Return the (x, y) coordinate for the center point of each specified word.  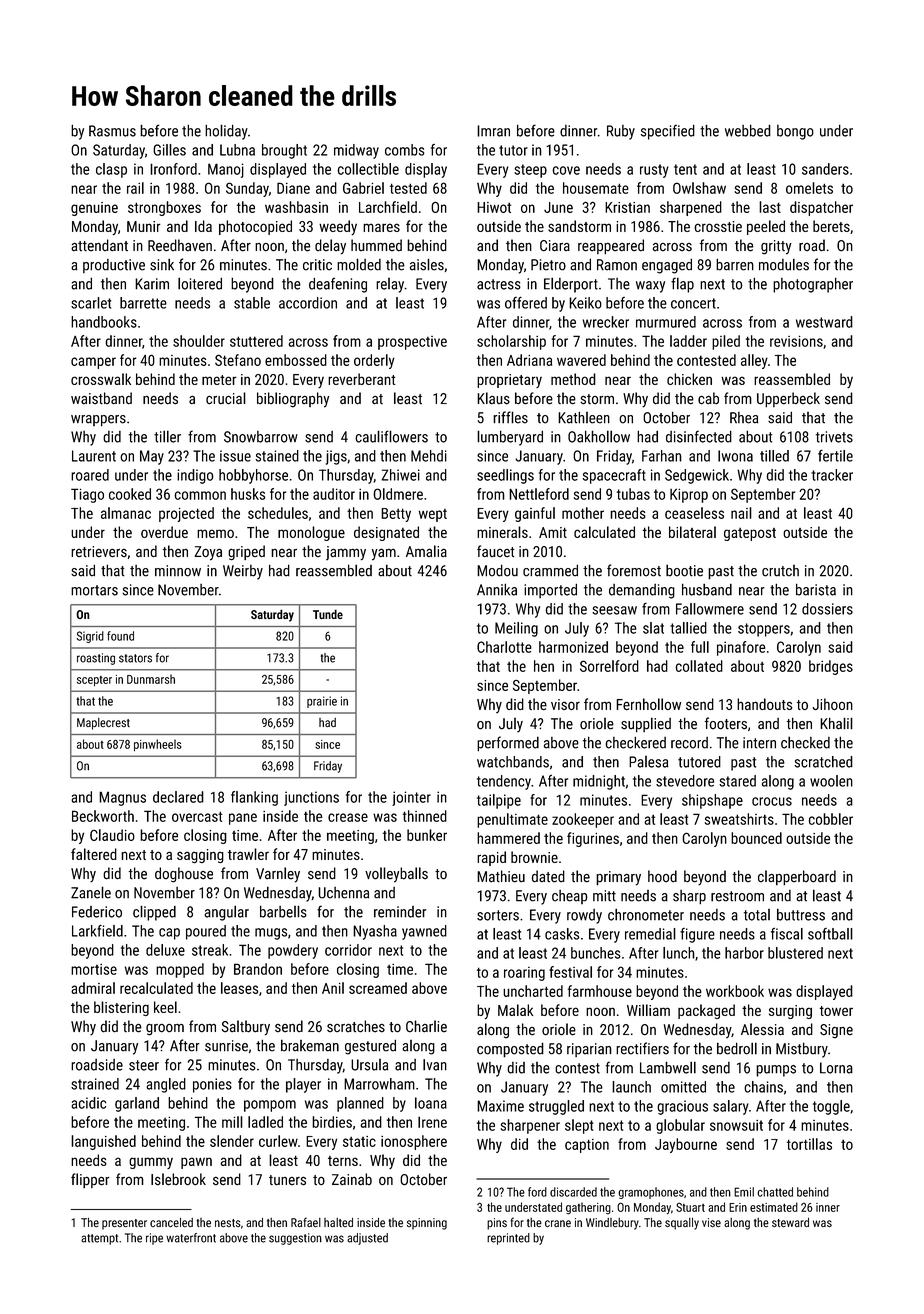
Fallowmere (710, 609)
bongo (795, 132)
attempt (99, 1239)
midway (356, 151)
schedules (278, 513)
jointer (411, 798)
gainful (535, 514)
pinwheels (158, 745)
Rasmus (112, 131)
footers (726, 723)
